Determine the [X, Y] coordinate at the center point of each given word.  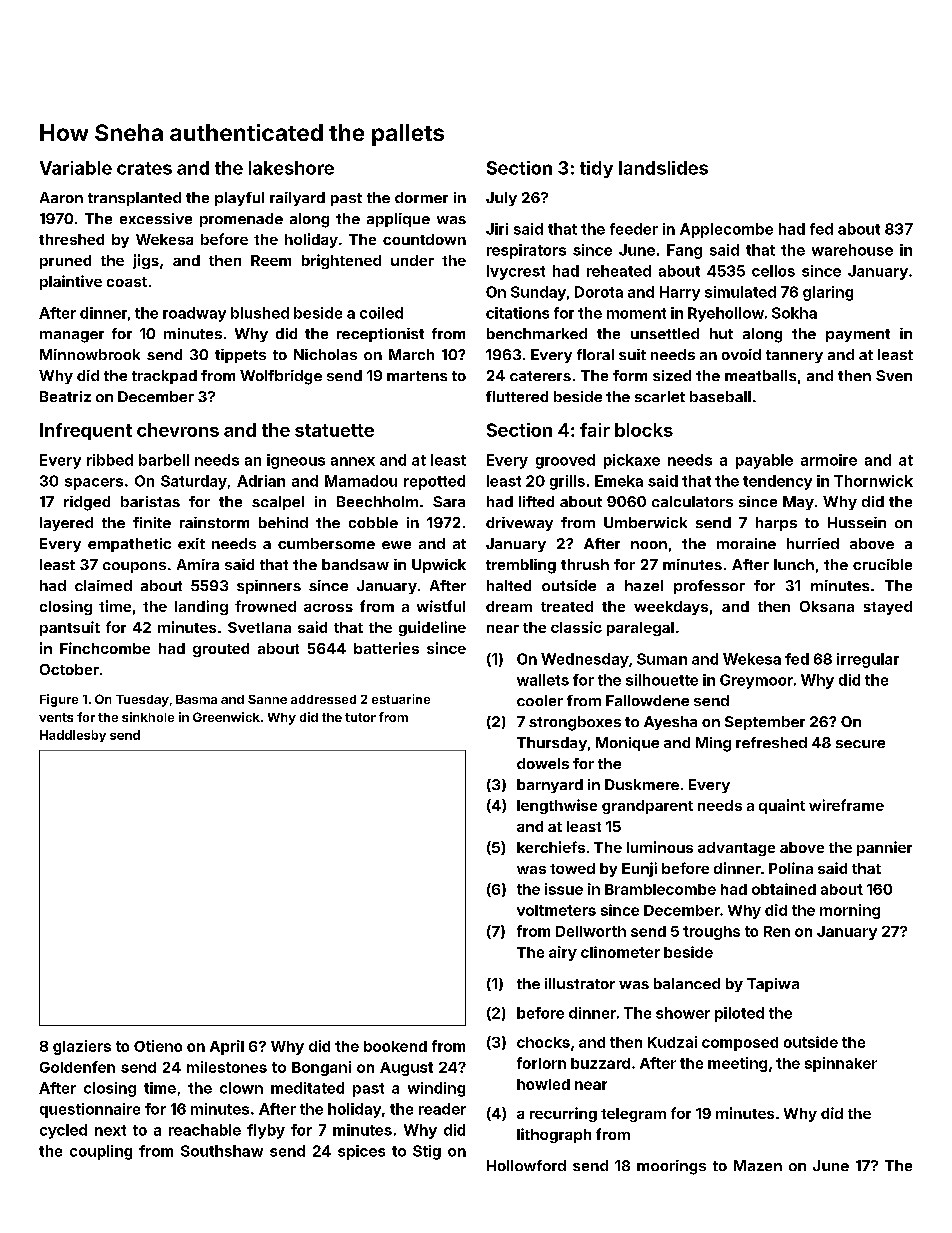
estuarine [401, 699]
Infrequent [86, 431]
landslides [663, 168]
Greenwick [226, 717]
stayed [888, 608]
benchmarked [537, 333]
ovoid [741, 354]
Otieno [158, 1046]
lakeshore [291, 168]
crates [144, 168]
